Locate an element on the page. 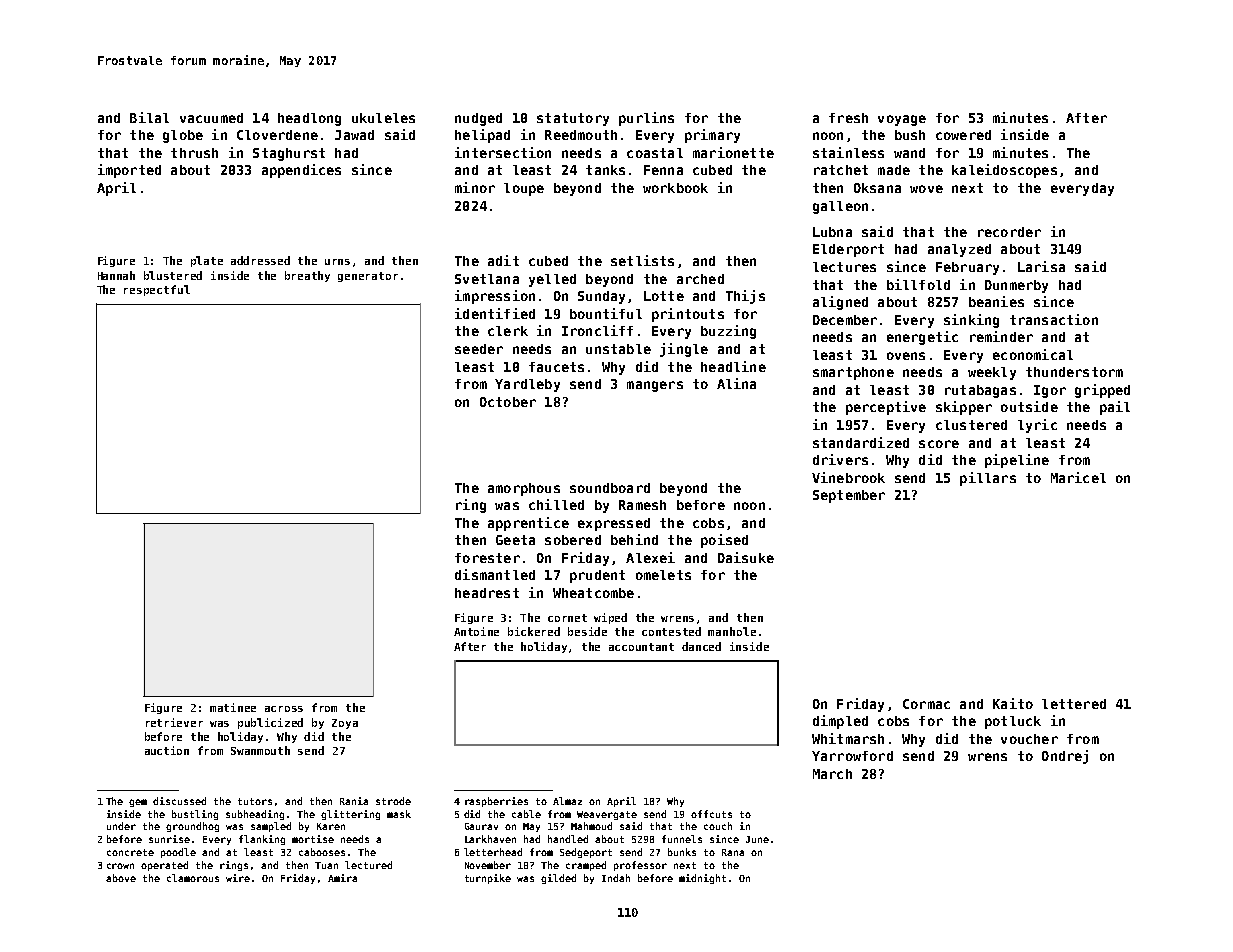  voyage is located at coordinates (902, 120).
